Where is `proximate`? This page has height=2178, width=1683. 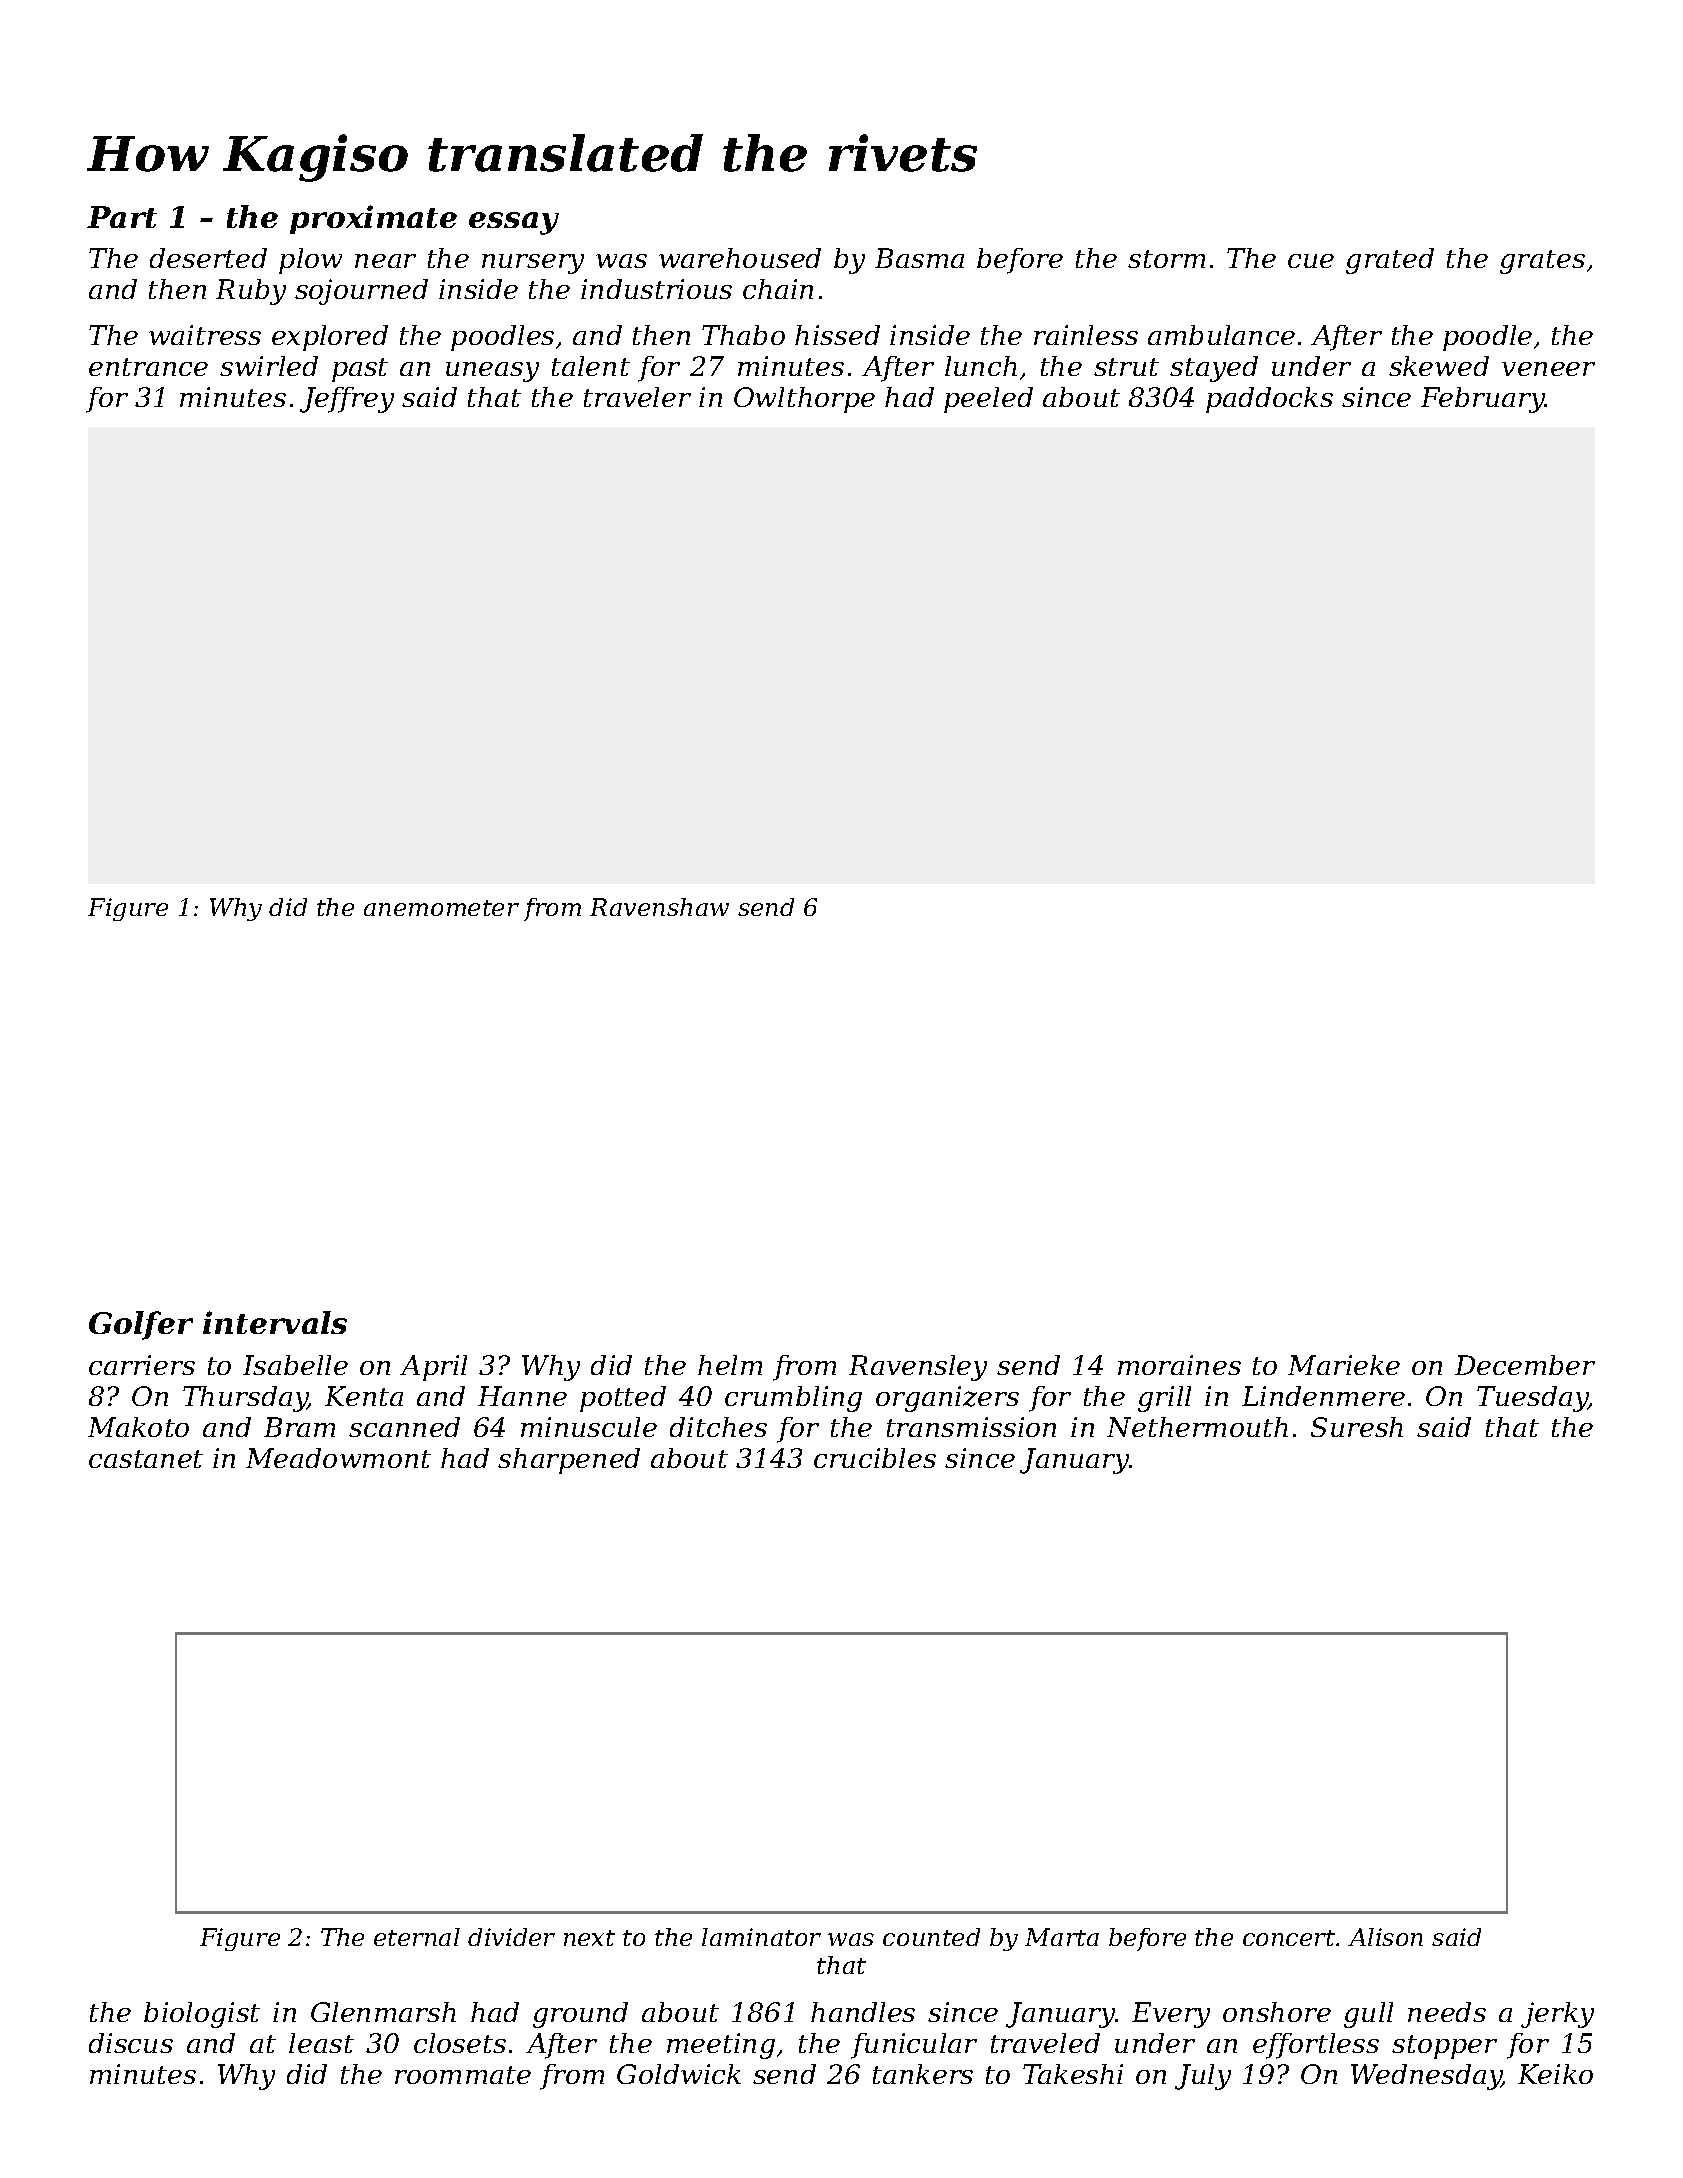 proximate is located at coordinates (373, 219).
